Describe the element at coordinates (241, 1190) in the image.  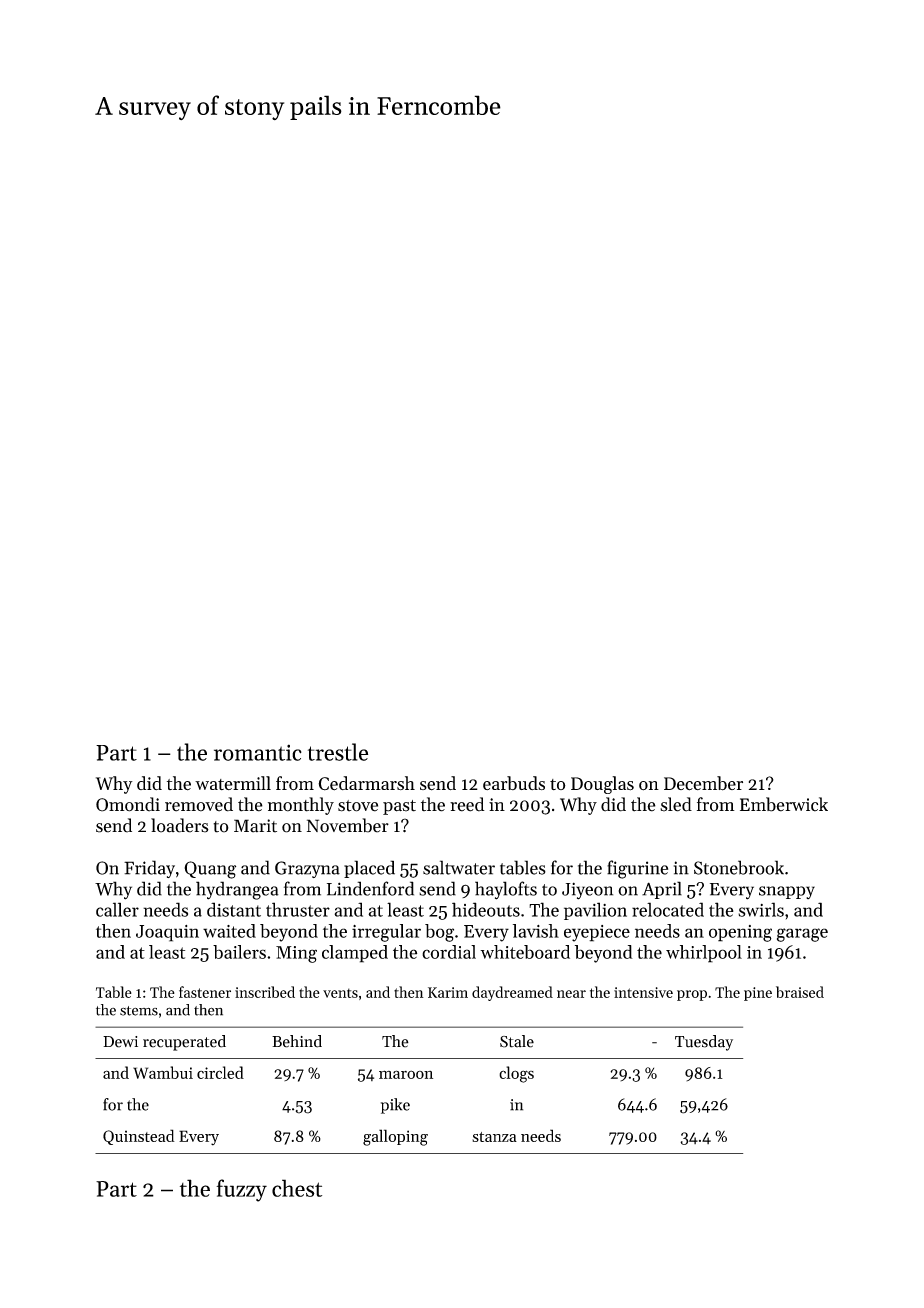
I see `fuzzy` at that location.
